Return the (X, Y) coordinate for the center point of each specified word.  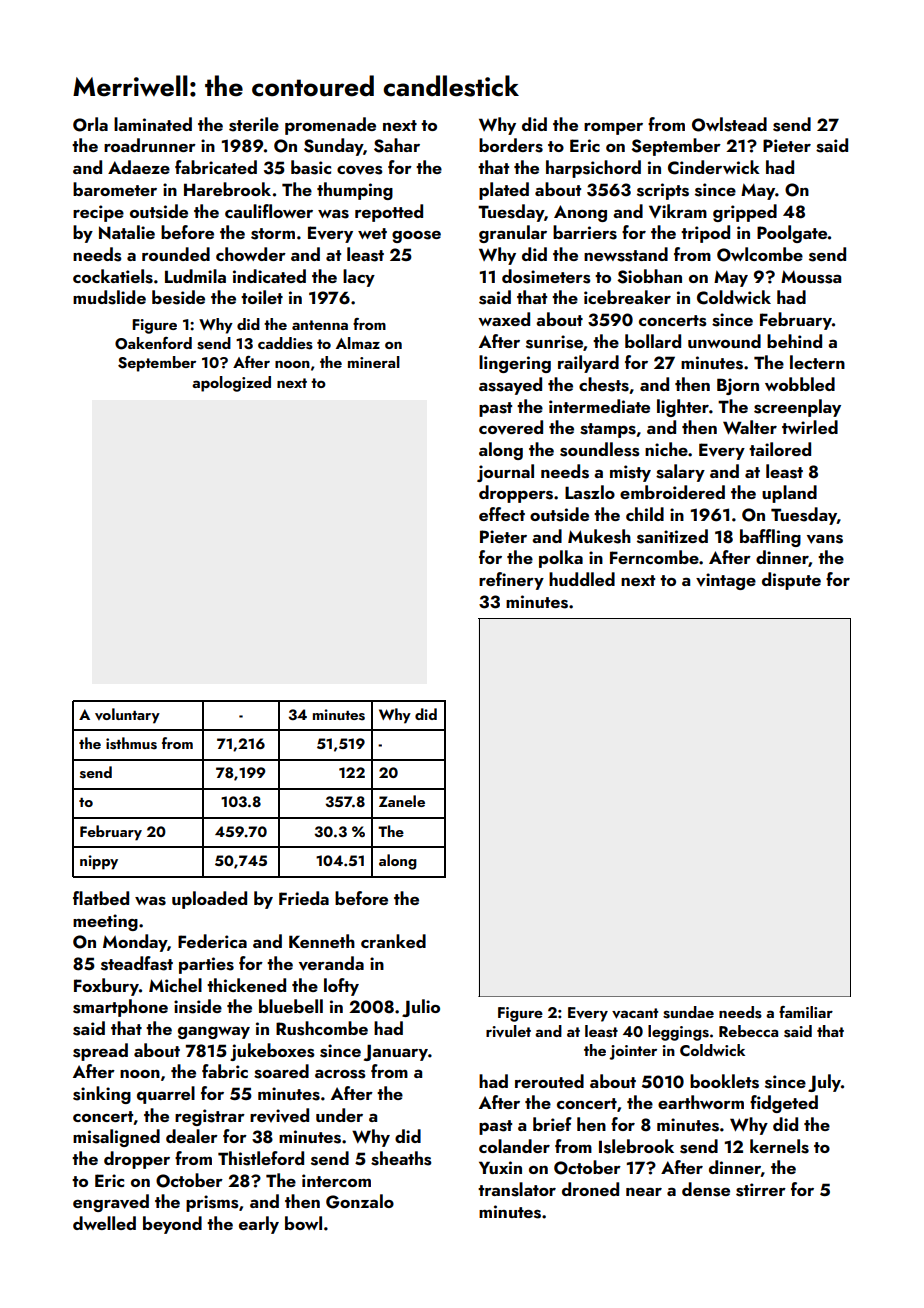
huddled (582, 579)
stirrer (761, 1190)
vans (825, 539)
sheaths (401, 1158)
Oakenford (153, 343)
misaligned (116, 1138)
